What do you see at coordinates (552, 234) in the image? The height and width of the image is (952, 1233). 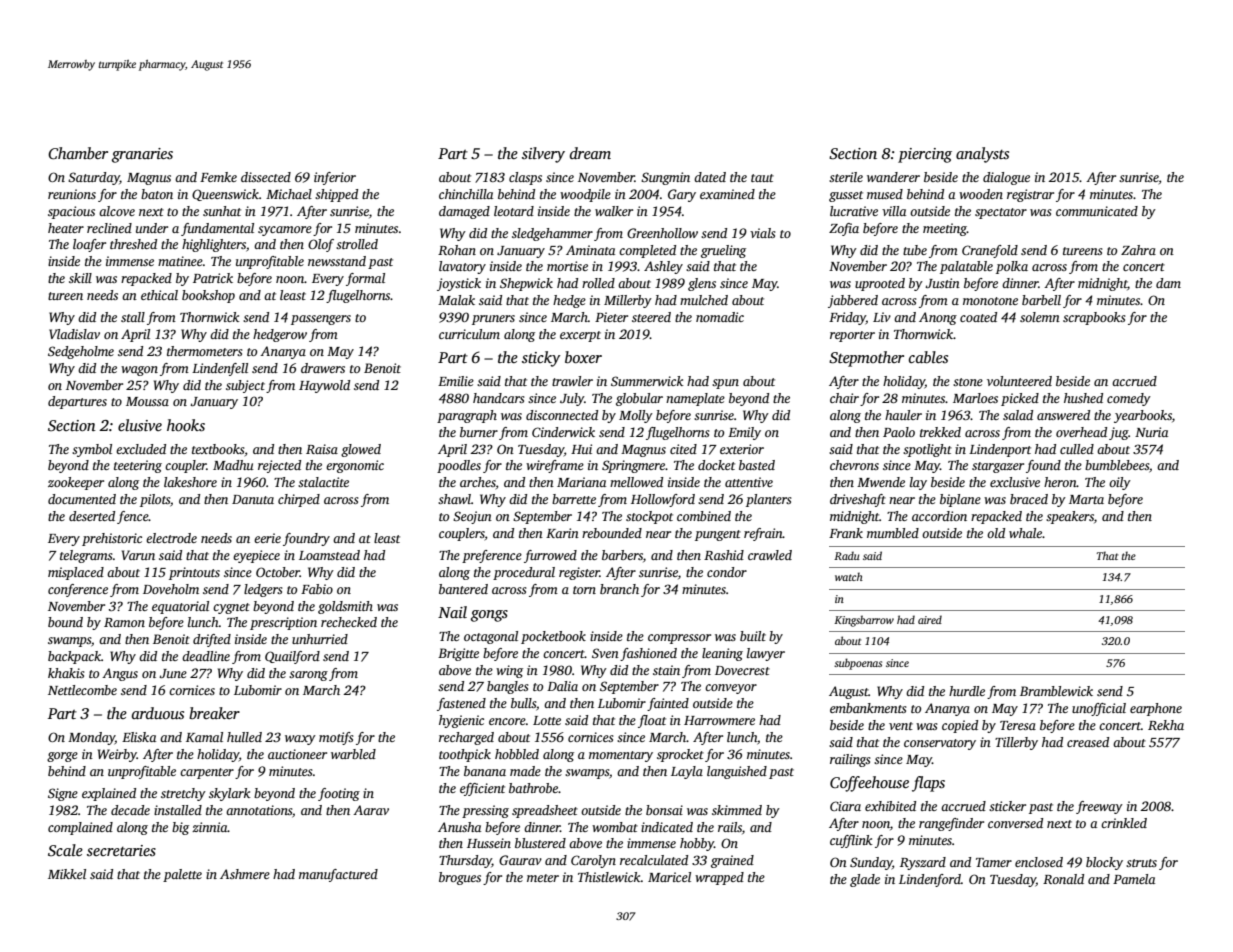 I see `sledgehammer` at bounding box center [552, 234].
